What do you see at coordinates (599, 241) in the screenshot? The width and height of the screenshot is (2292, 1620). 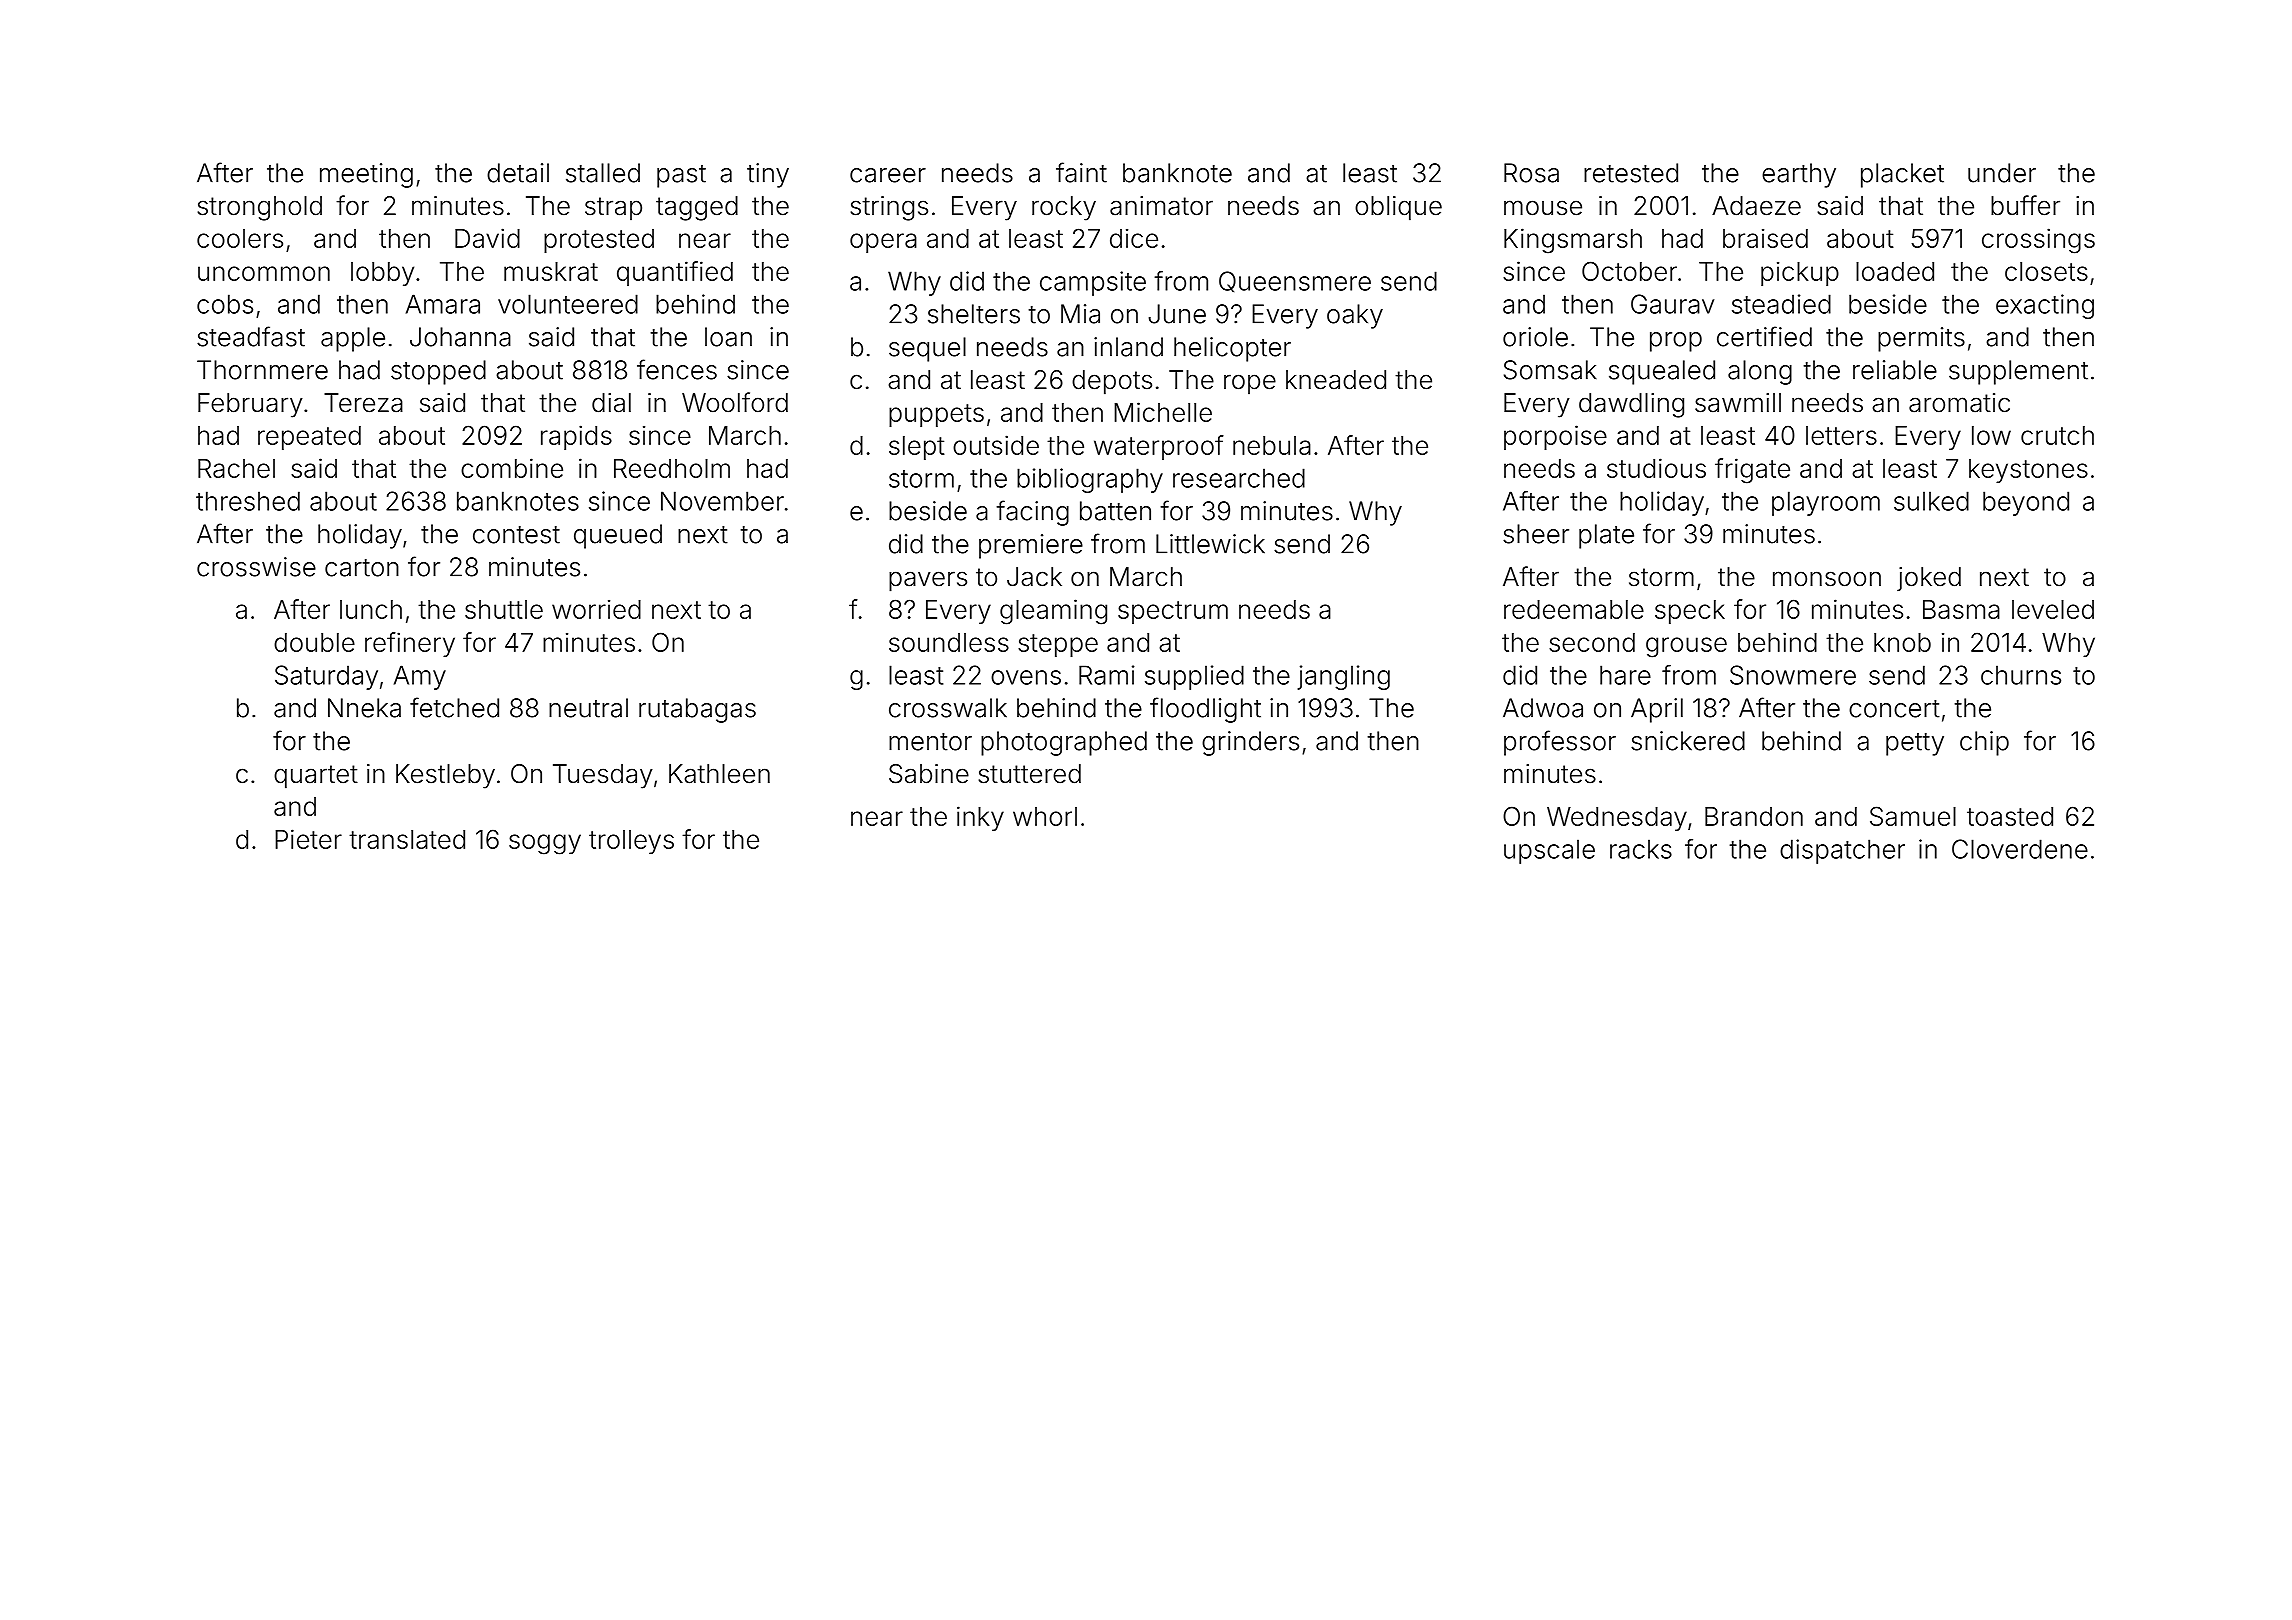 I see `protested` at bounding box center [599, 241].
